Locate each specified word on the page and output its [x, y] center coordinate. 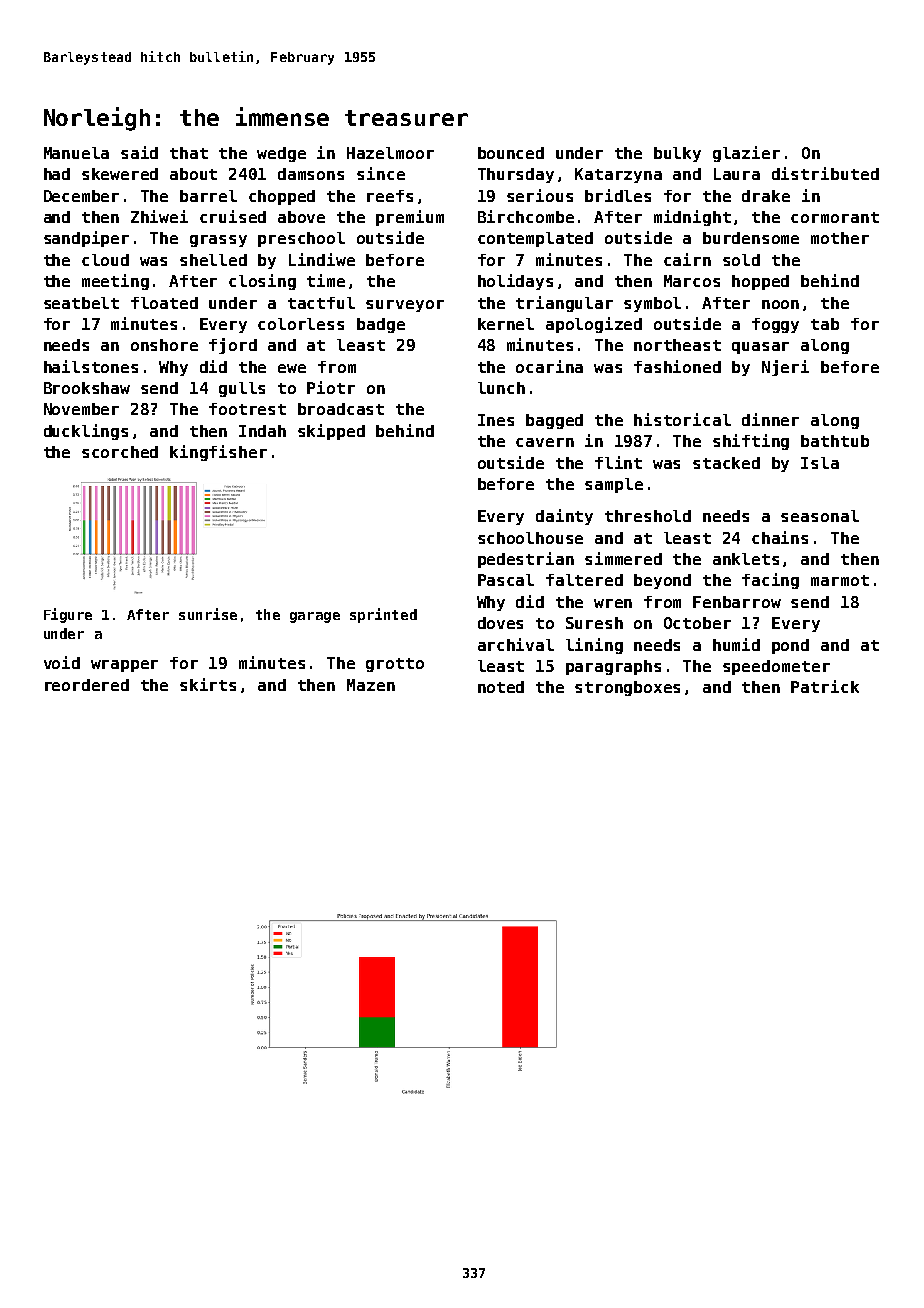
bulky [677, 154]
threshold [648, 516]
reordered [87, 685]
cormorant [835, 217]
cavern [545, 442]
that [189, 153]
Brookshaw [87, 388]
